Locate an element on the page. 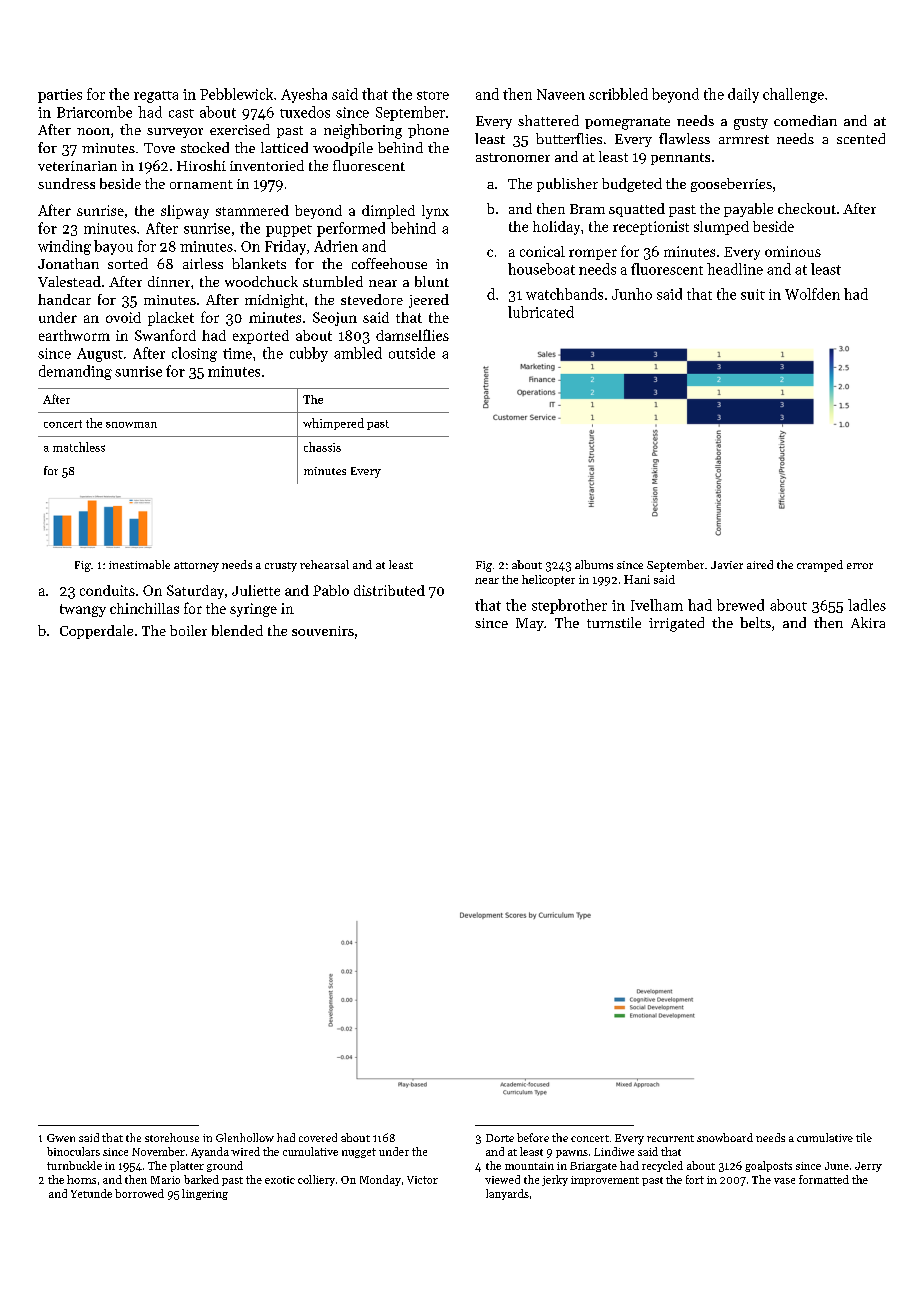 This document has height=1308, width=924. recurrent is located at coordinates (670, 1138).
